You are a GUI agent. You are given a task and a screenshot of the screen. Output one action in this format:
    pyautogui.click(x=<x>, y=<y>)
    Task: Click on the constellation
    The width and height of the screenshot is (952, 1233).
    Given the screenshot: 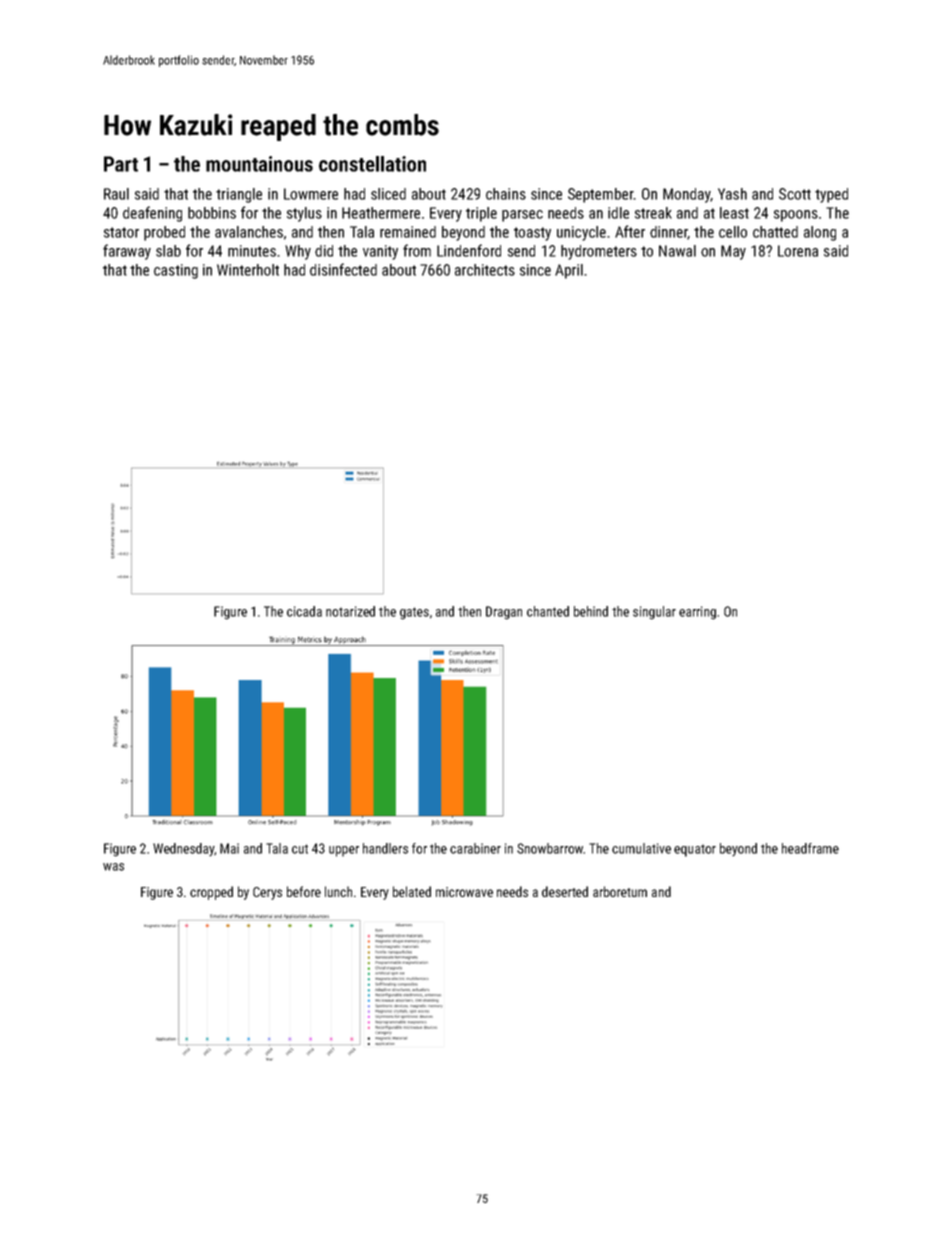 What is the action you would take?
    pyautogui.click(x=372, y=164)
